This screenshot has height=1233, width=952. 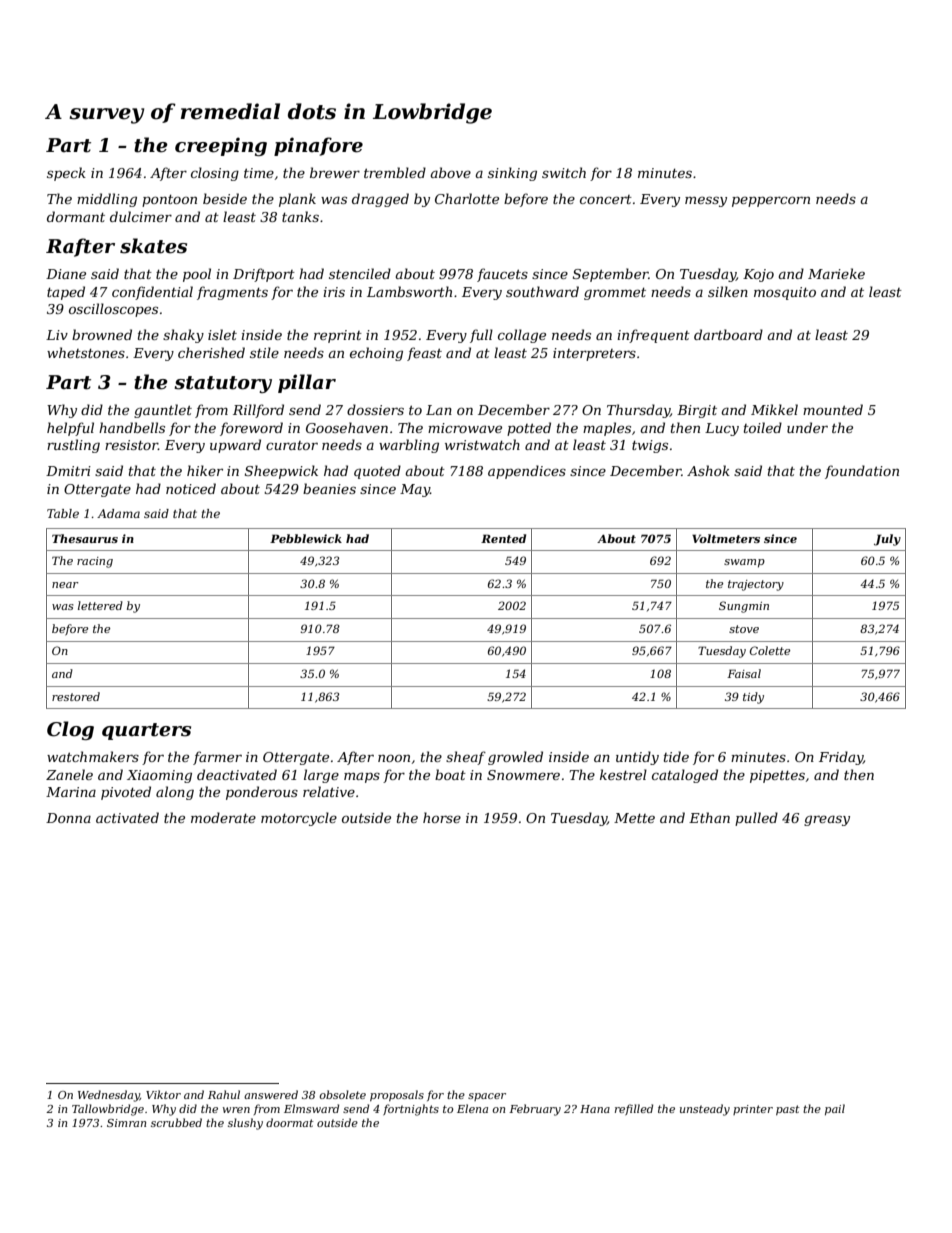 I want to click on faucets, so click(x=502, y=275).
